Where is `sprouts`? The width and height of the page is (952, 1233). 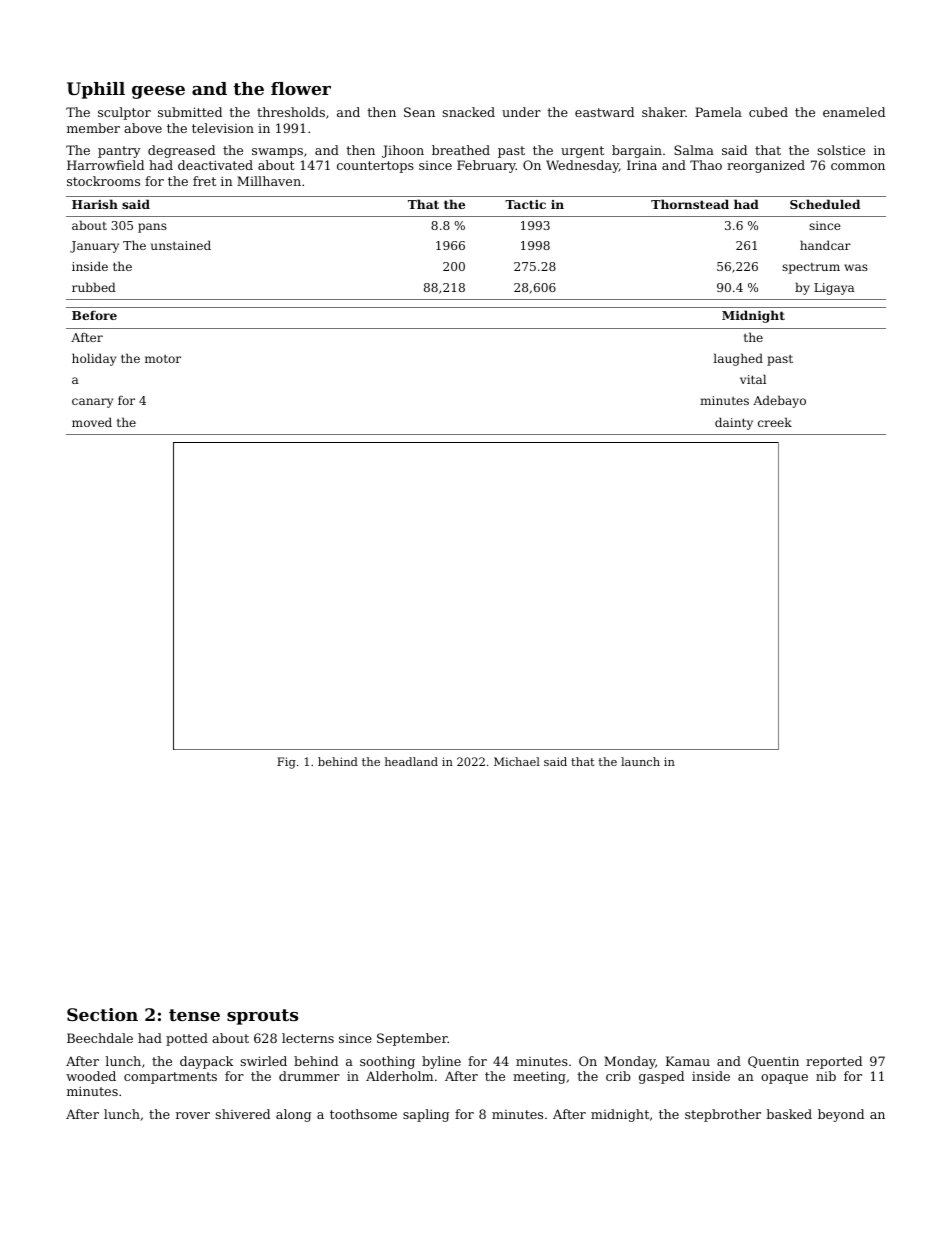 sprouts is located at coordinates (262, 1017).
